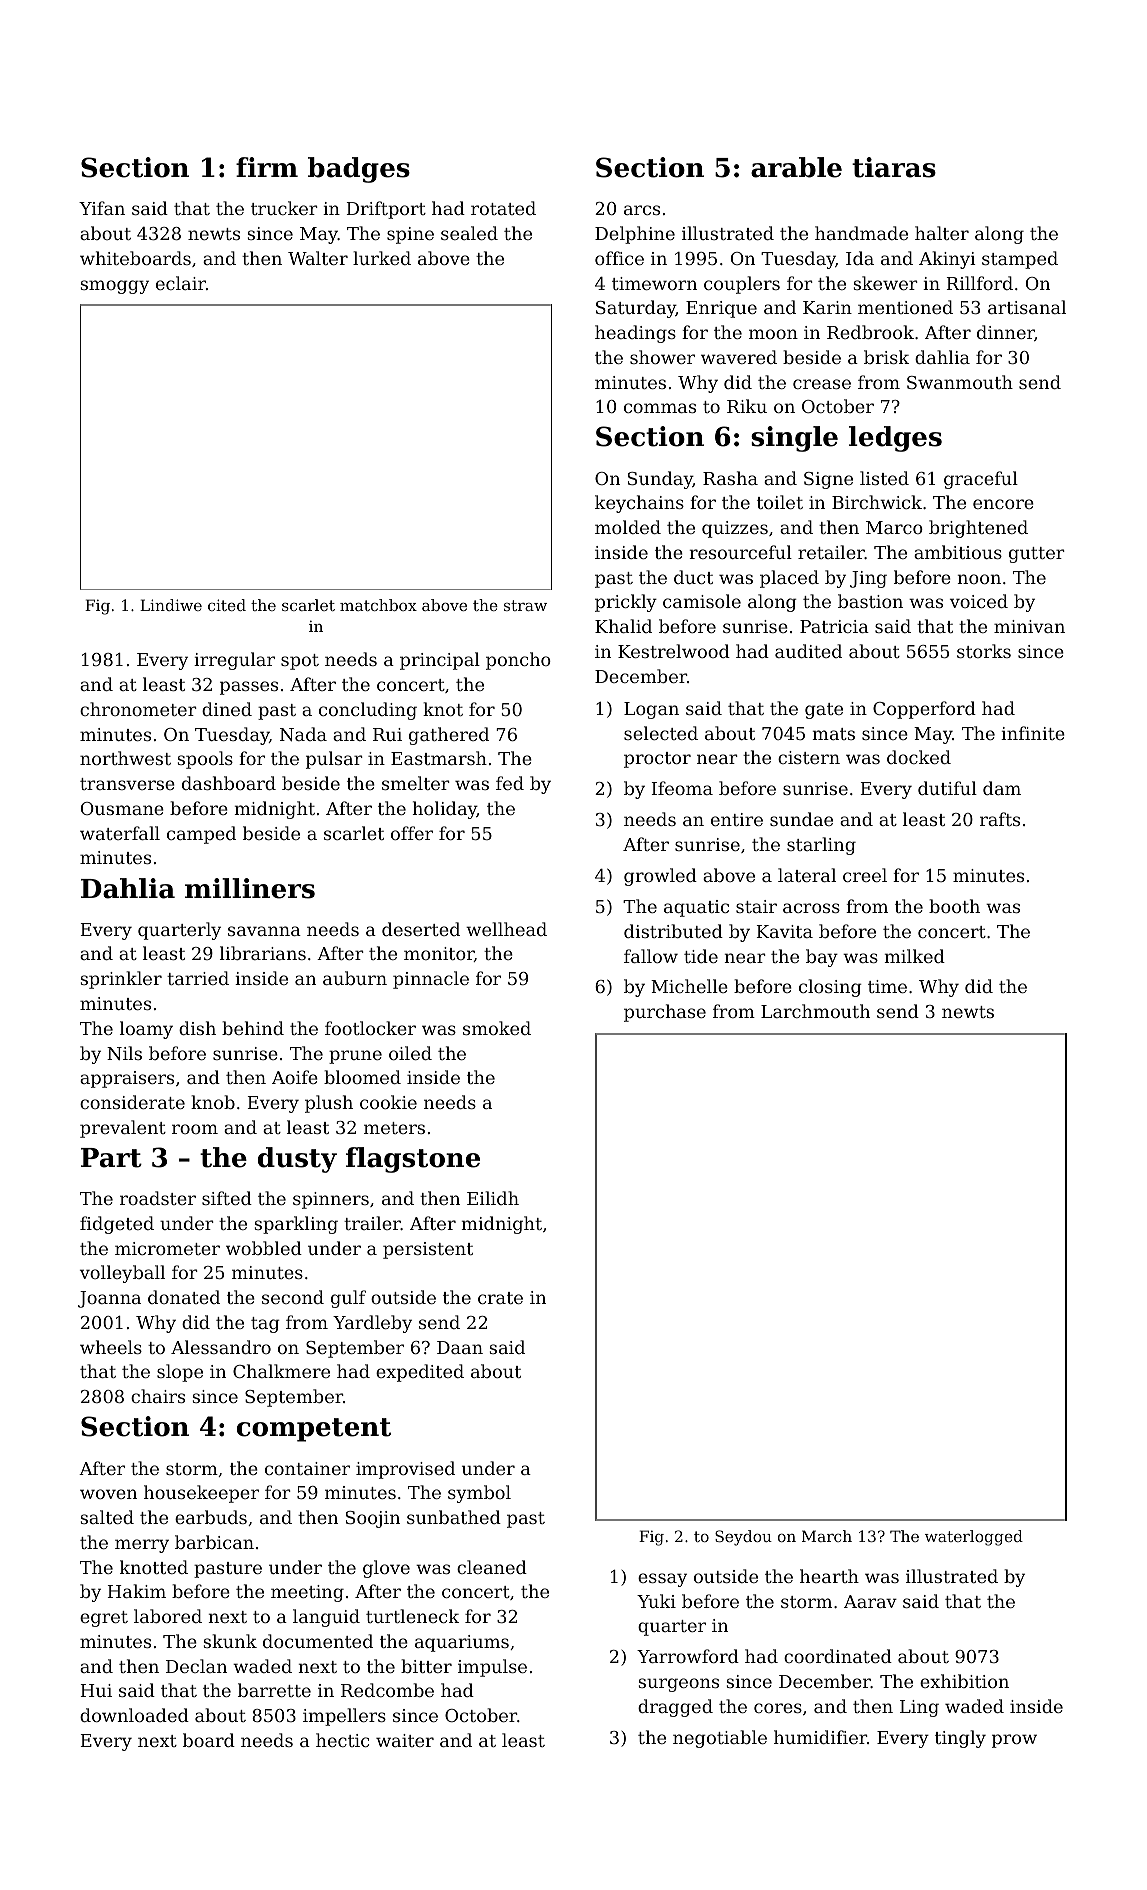 The image size is (1147, 1890). What do you see at coordinates (981, 480) in the image?
I see `graceful` at bounding box center [981, 480].
